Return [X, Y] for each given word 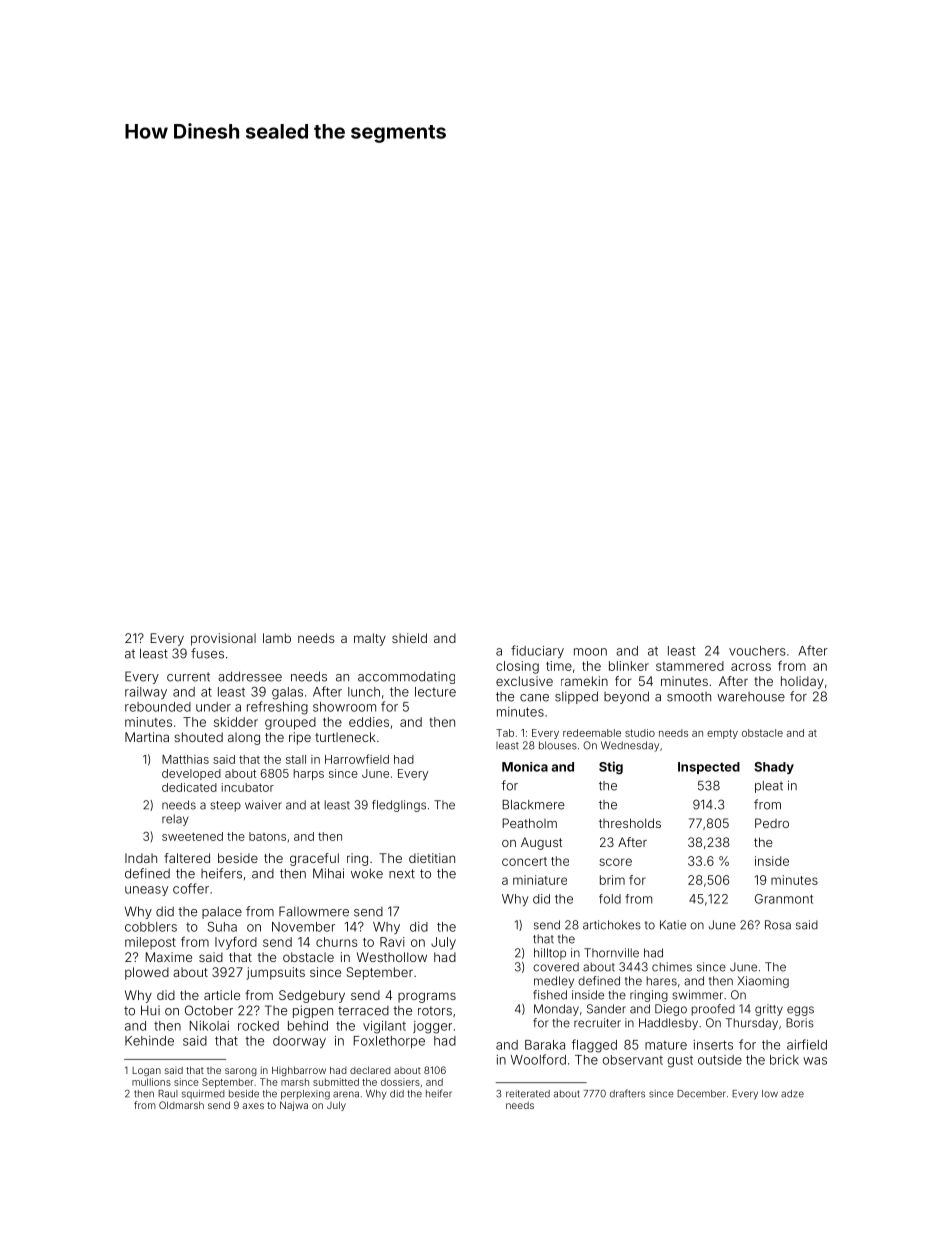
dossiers [400, 1082]
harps [309, 774]
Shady [774, 768]
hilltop [550, 954]
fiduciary [537, 651]
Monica [525, 767]
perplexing [305, 1095]
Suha [222, 927]
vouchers [757, 651]
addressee [250, 676]
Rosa [778, 925]
